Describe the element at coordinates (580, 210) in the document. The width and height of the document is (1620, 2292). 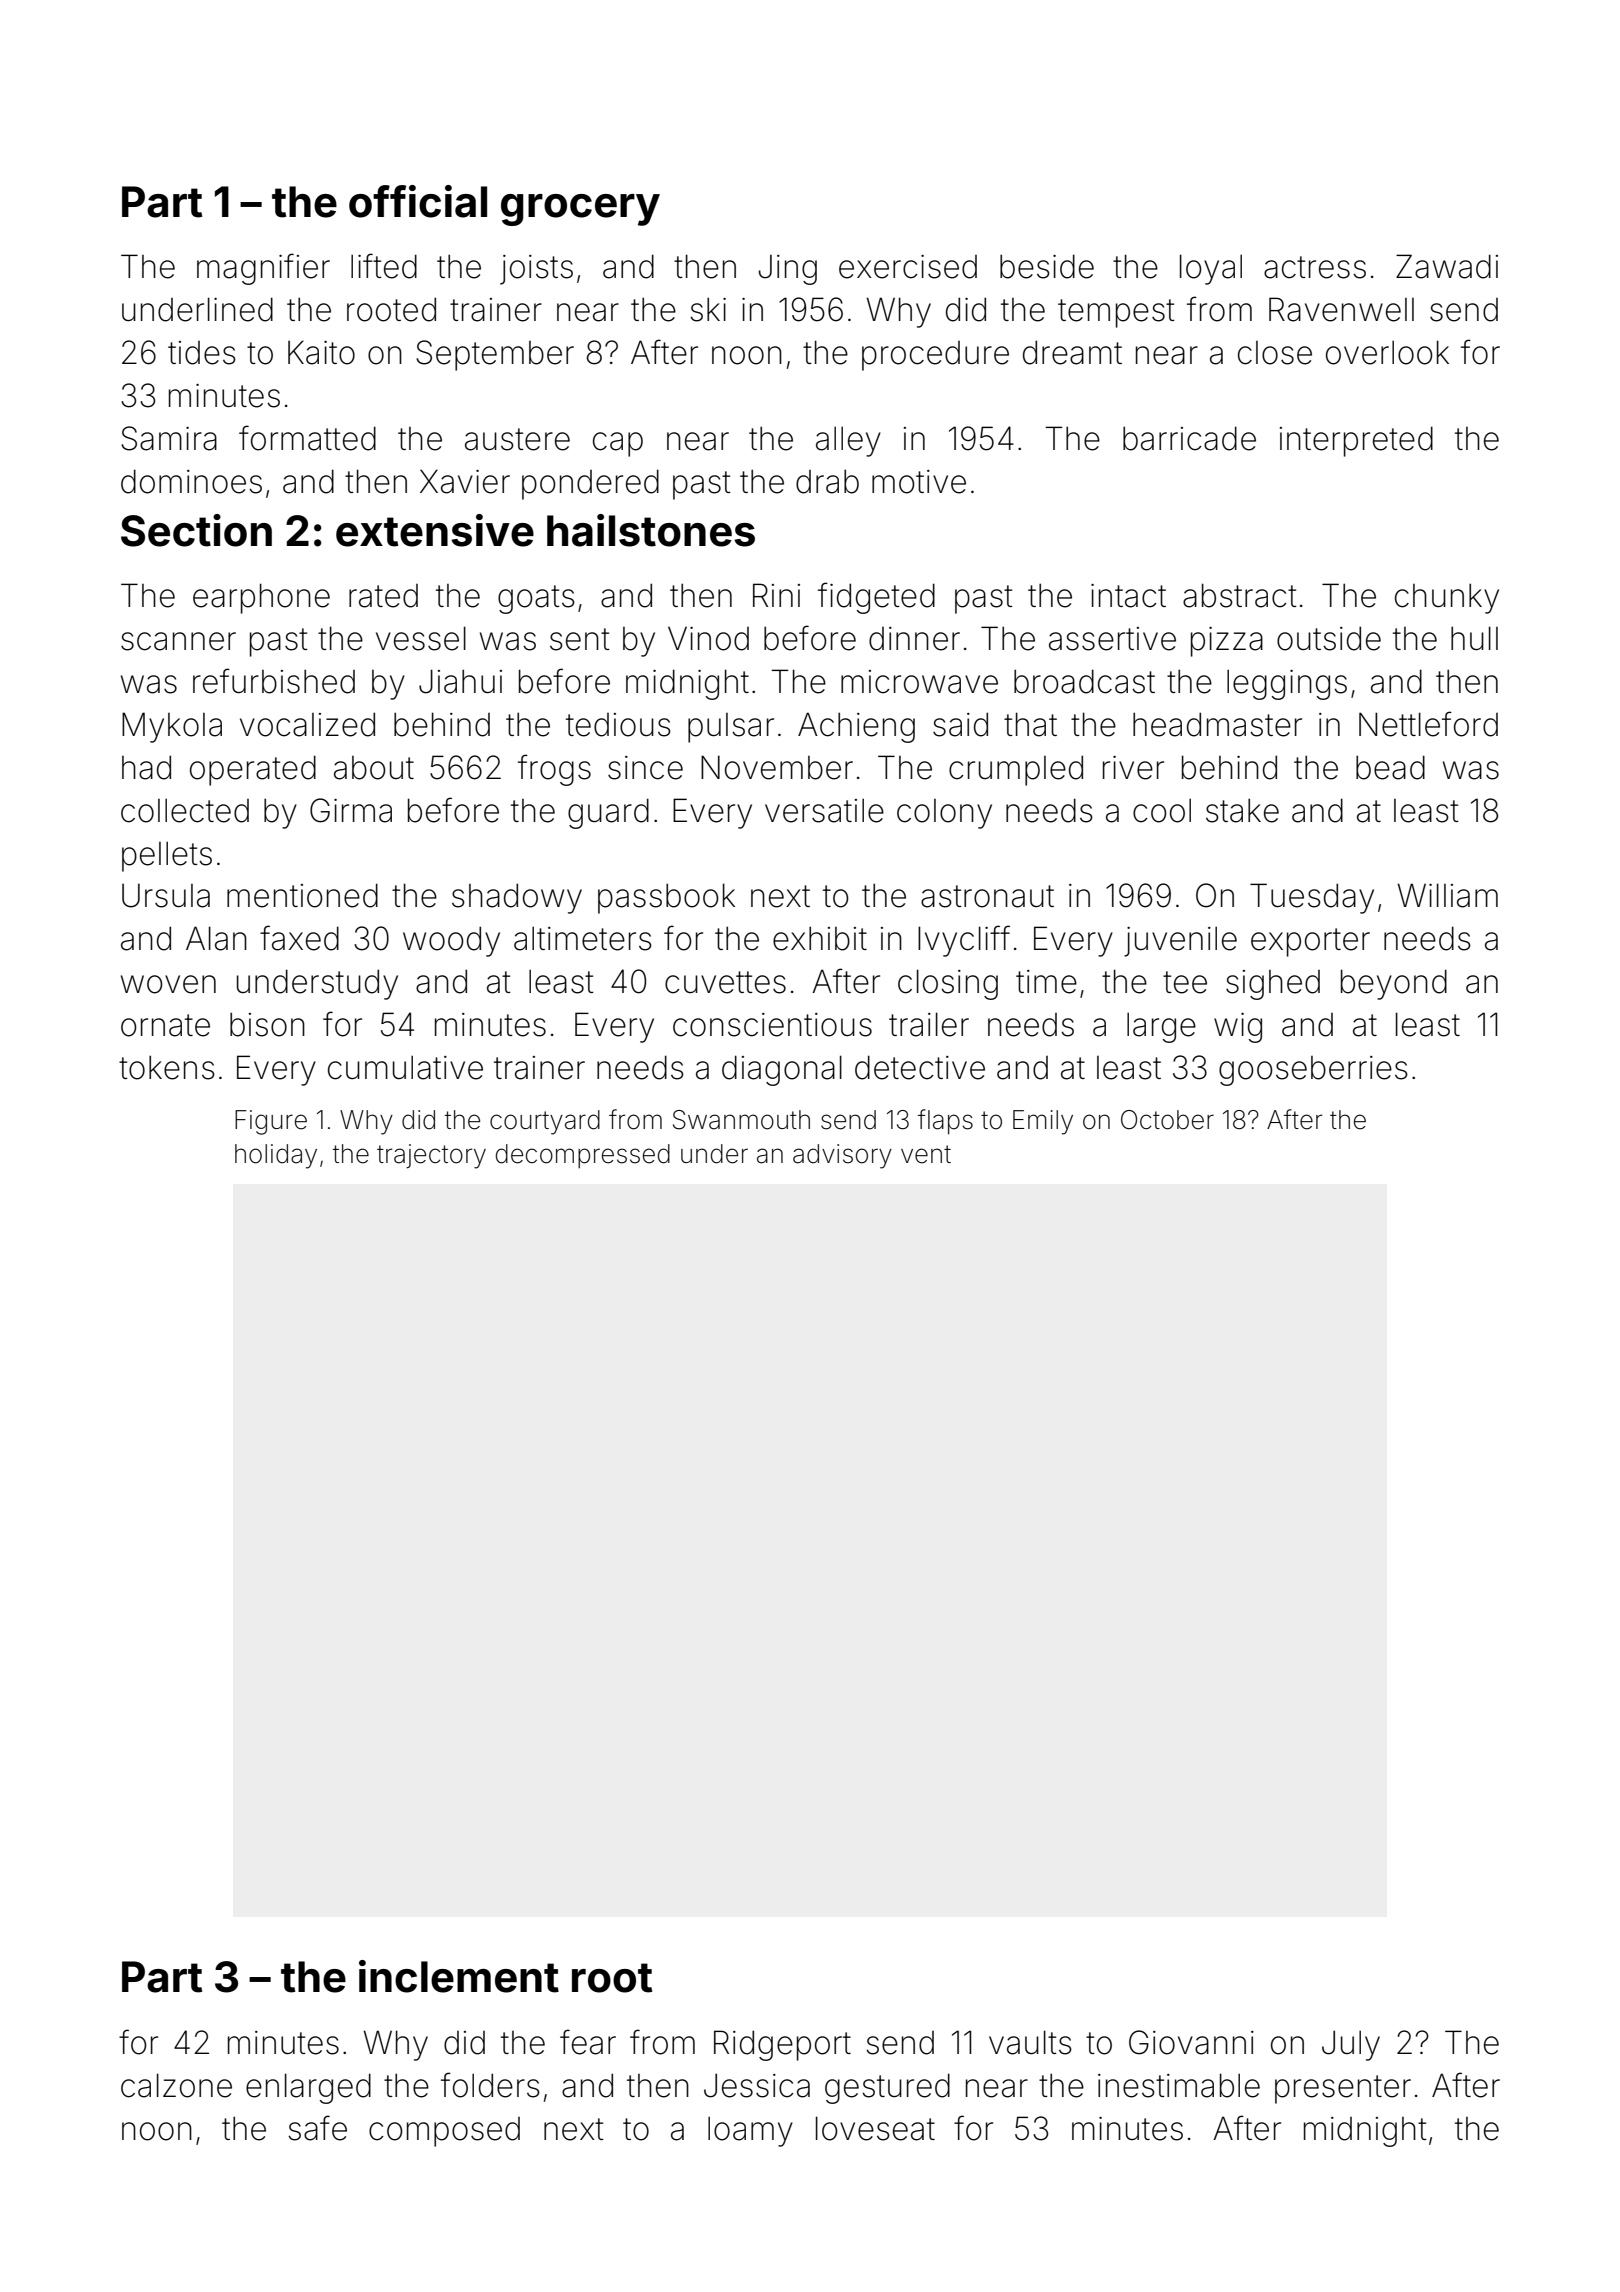
I see `grocery` at that location.
